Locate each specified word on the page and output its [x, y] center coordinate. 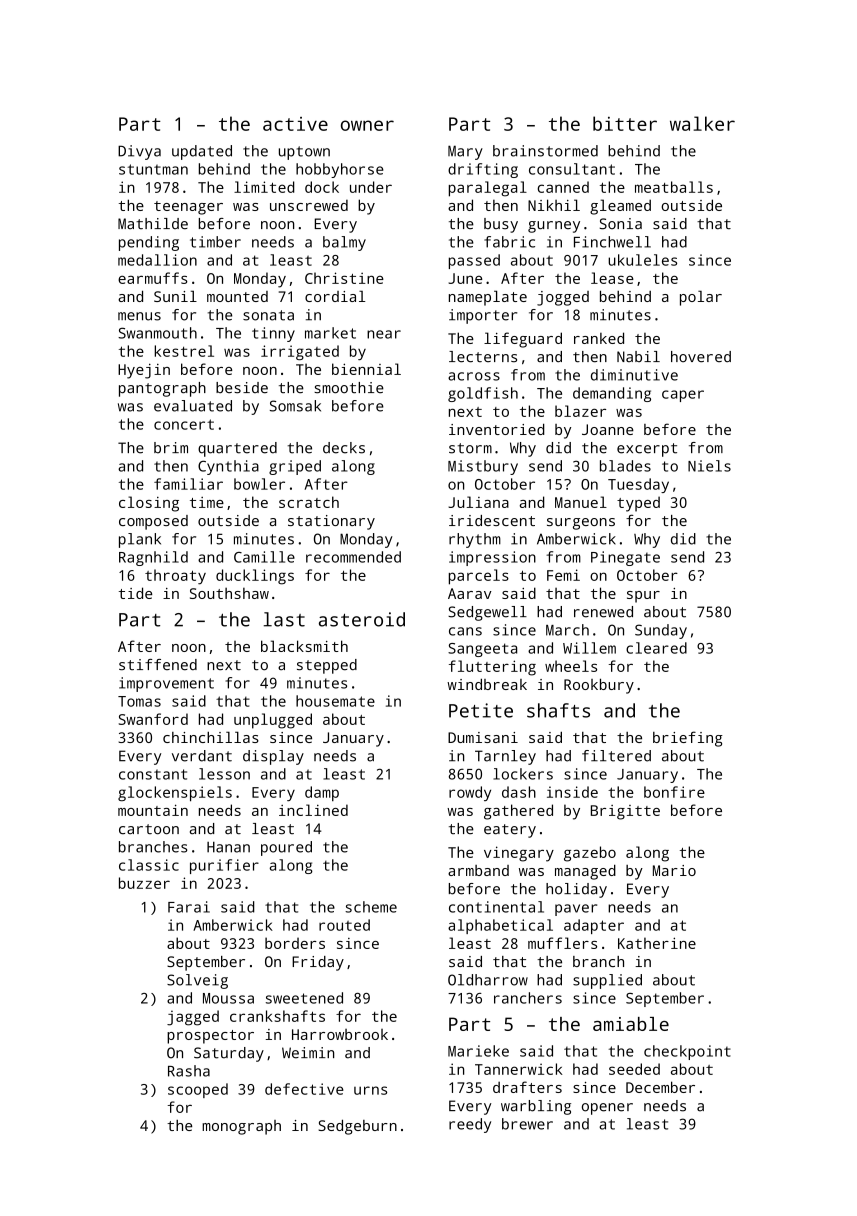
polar [701, 298]
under [371, 187]
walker [702, 123]
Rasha [189, 1071]
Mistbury [483, 467]
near [384, 334]
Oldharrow [488, 980]
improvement [166, 684]
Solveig [197, 981]
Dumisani [483, 737]
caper [683, 396]
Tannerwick [519, 1069]
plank [140, 540]
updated [202, 152]
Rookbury [599, 686]
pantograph [162, 389]
